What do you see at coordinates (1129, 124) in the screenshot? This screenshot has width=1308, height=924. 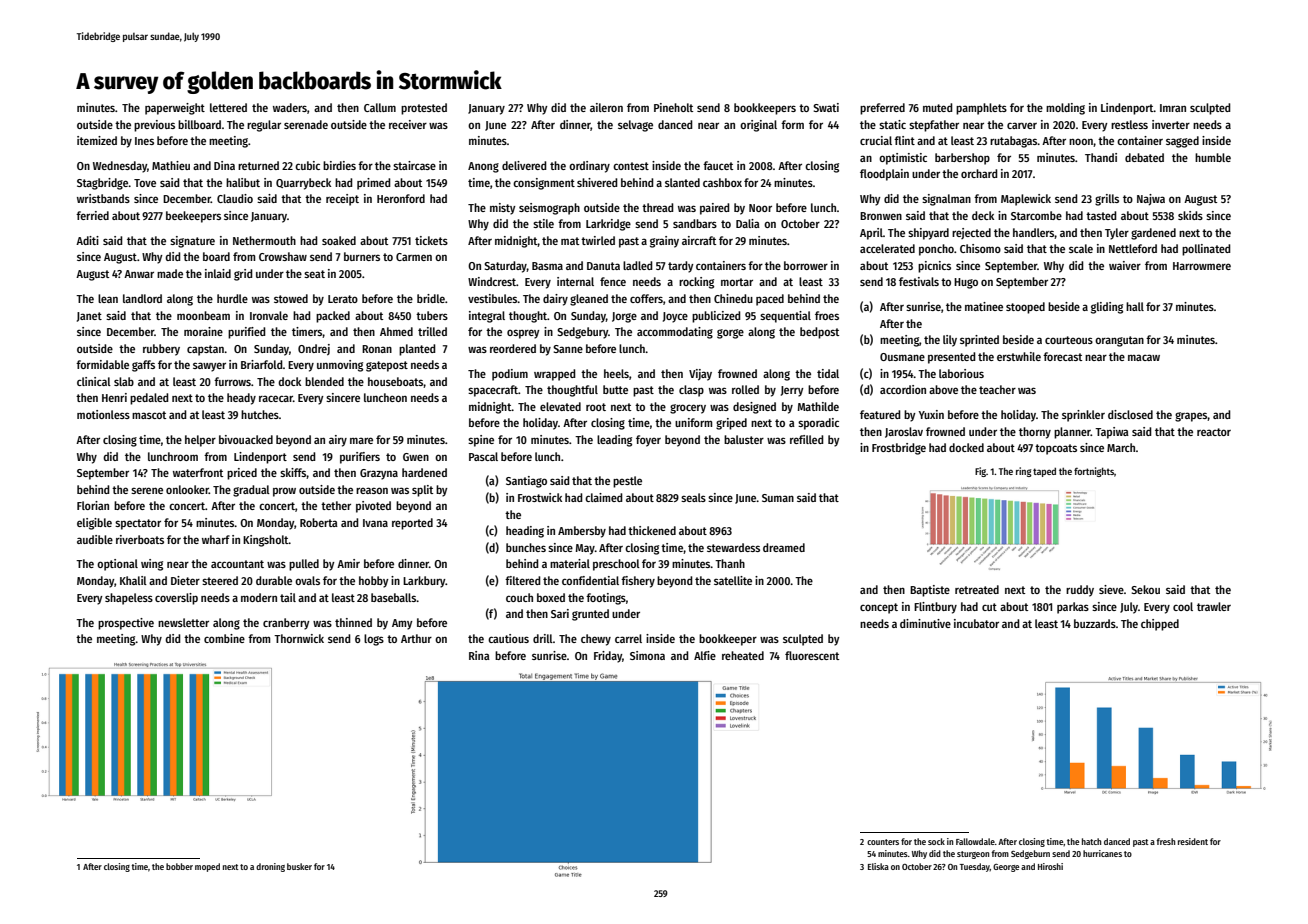 I see `restless` at bounding box center [1129, 124].
